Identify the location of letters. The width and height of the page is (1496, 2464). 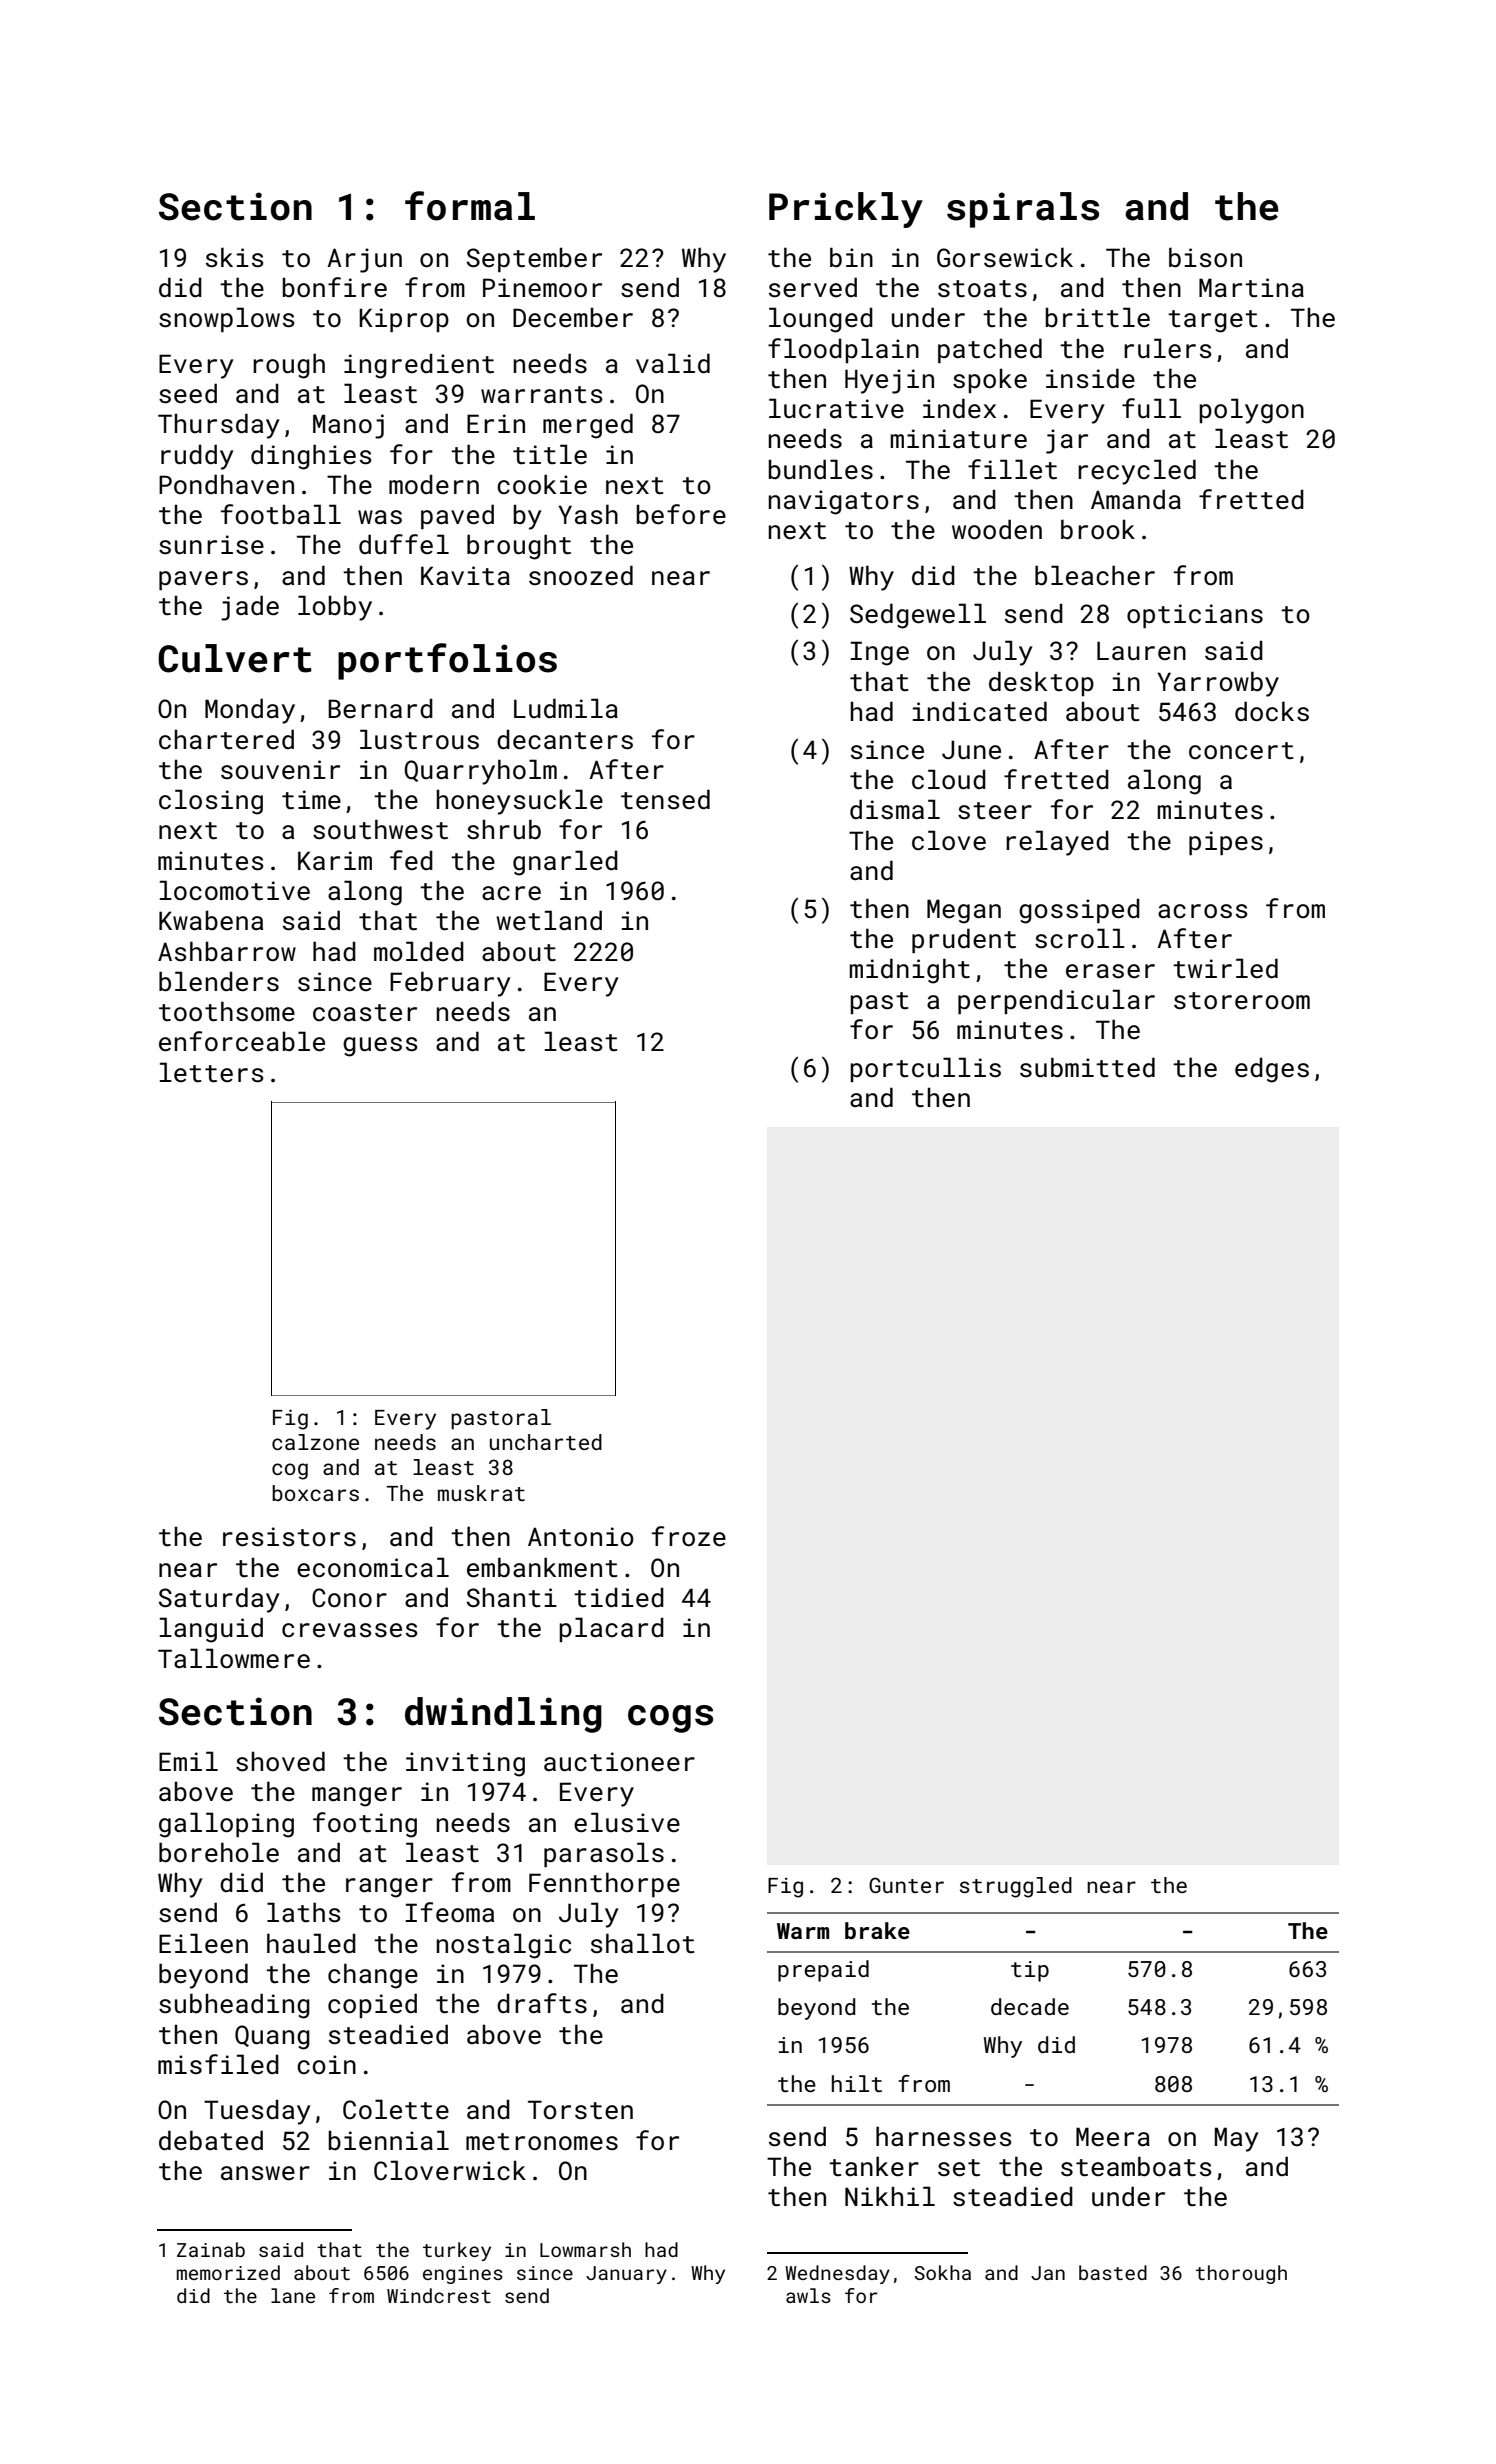
(212, 1072).
